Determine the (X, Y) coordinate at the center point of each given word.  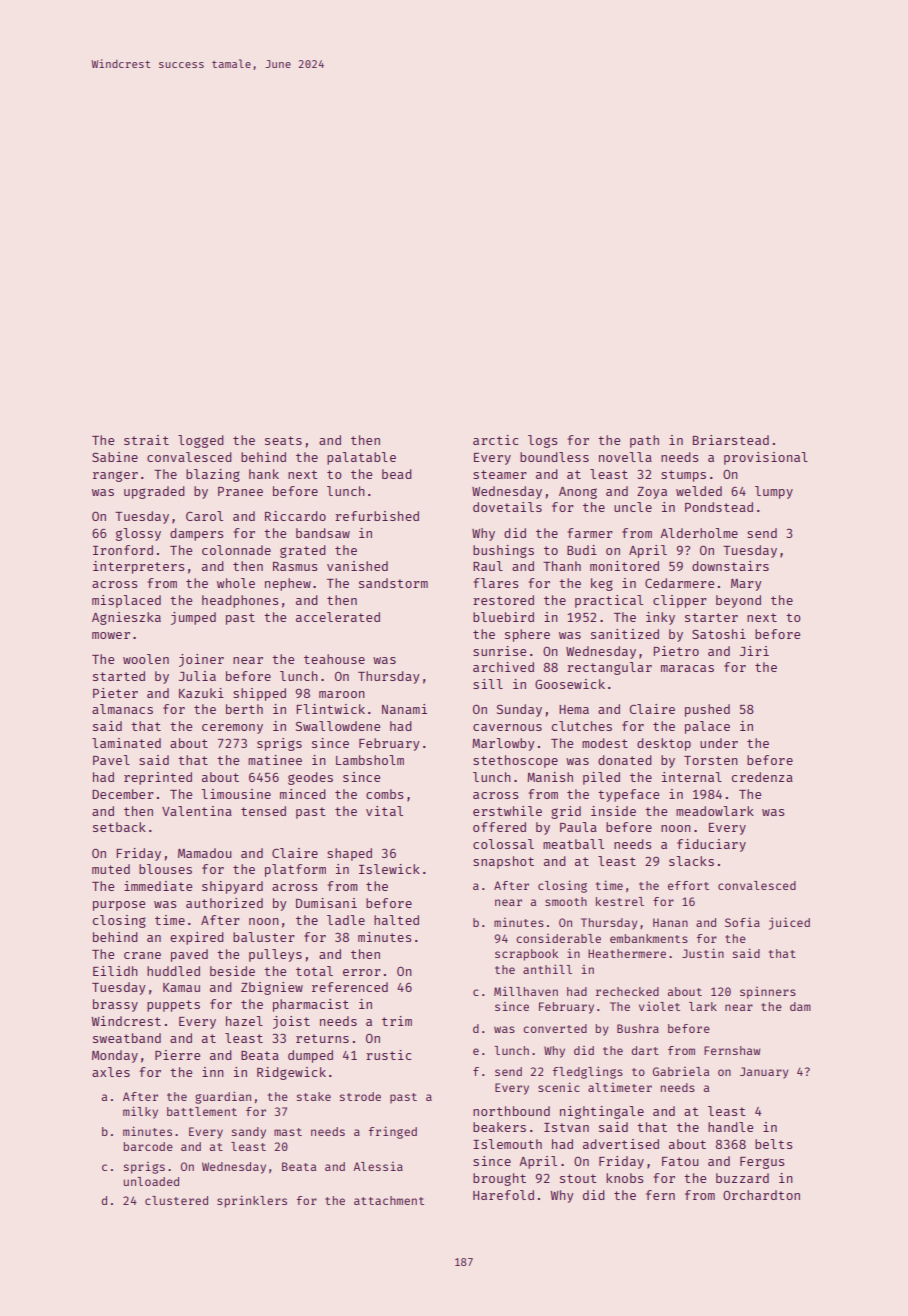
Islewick (389, 869)
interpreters (138, 567)
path (644, 441)
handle (730, 1127)
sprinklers (252, 1201)
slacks (691, 861)
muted (111, 869)
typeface (628, 795)
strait (146, 440)
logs (542, 441)
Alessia (378, 1166)
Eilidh (115, 971)
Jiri (754, 651)
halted (396, 920)
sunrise (499, 651)
